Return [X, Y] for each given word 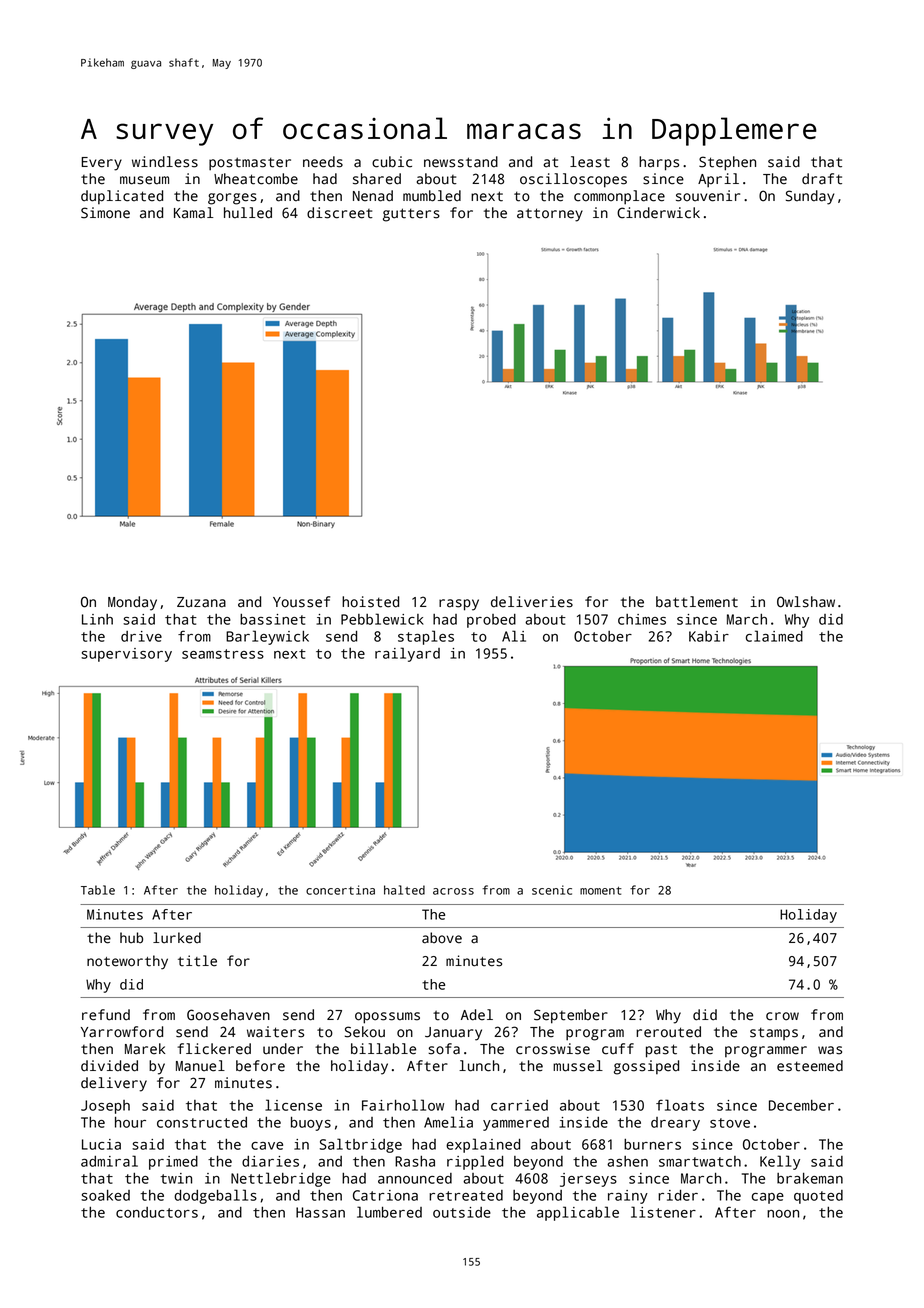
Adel [477, 1015]
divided [109, 1066]
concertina [340, 890]
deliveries [532, 602]
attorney [550, 215]
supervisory [126, 655]
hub [131, 938]
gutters [411, 215]
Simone [105, 213]
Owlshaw [806, 602]
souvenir [708, 196]
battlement [697, 602]
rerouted [668, 1032]
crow [782, 1016]
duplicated [122, 197]
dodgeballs [215, 1196]
